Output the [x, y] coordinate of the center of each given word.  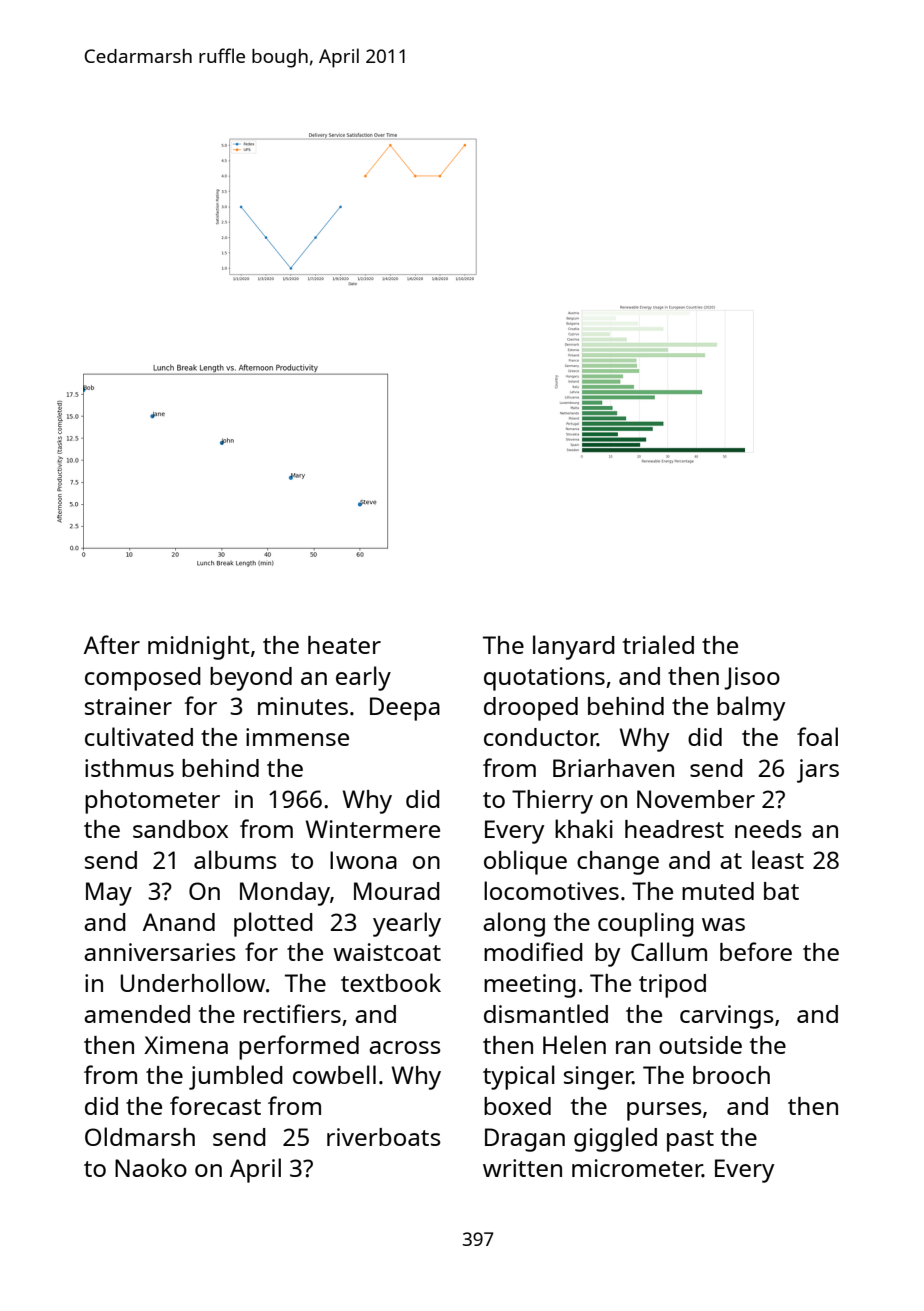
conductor [541, 737]
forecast [215, 1105]
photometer [152, 802]
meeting [530, 986]
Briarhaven [613, 768]
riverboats [384, 1137]
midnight [199, 648]
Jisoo [752, 678]
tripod [672, 986]
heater [344, 645]
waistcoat [387, 952]
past [690, 1141]
